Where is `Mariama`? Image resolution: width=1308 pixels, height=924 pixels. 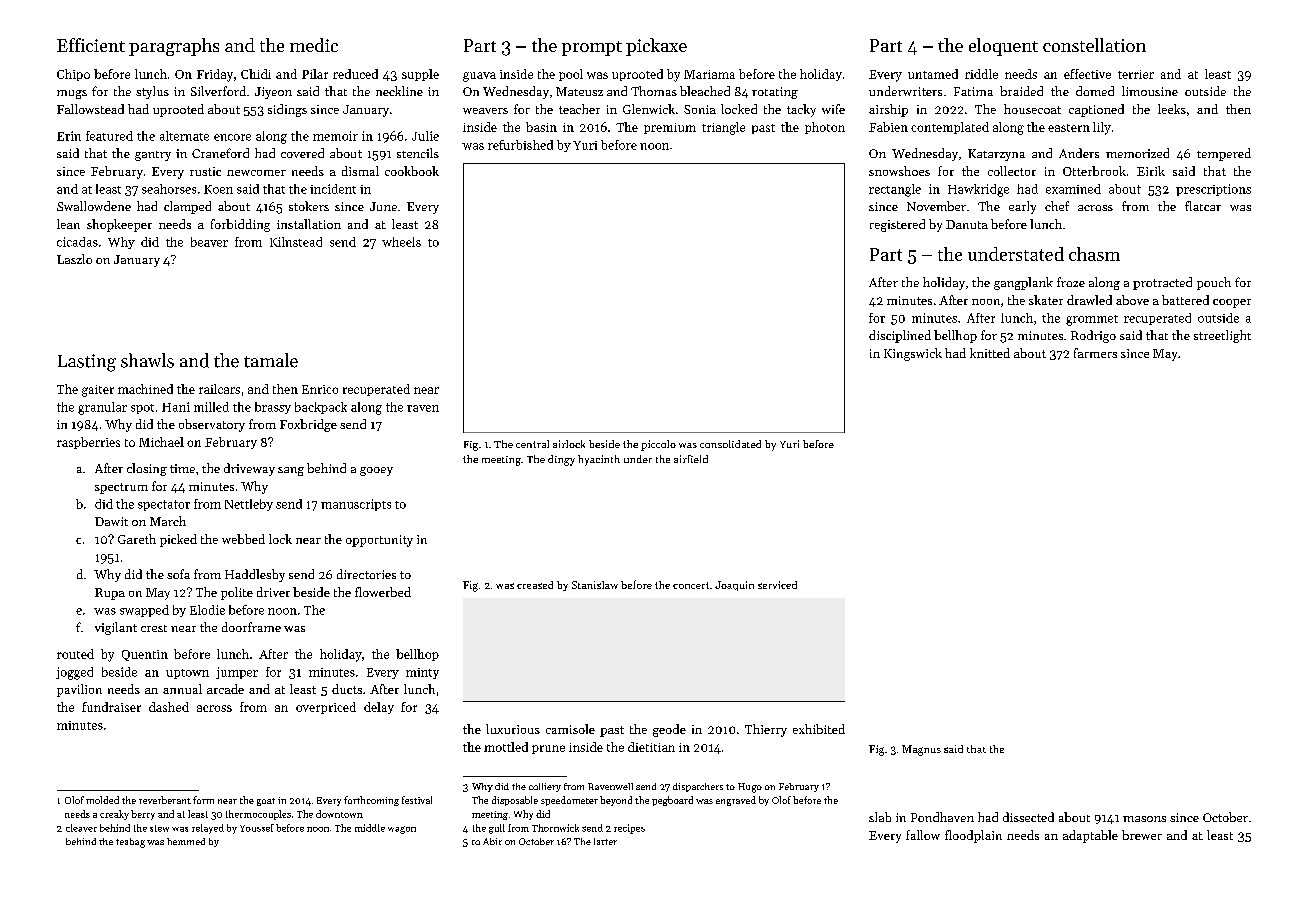 Mariama is located at coordinates (709, 74).
